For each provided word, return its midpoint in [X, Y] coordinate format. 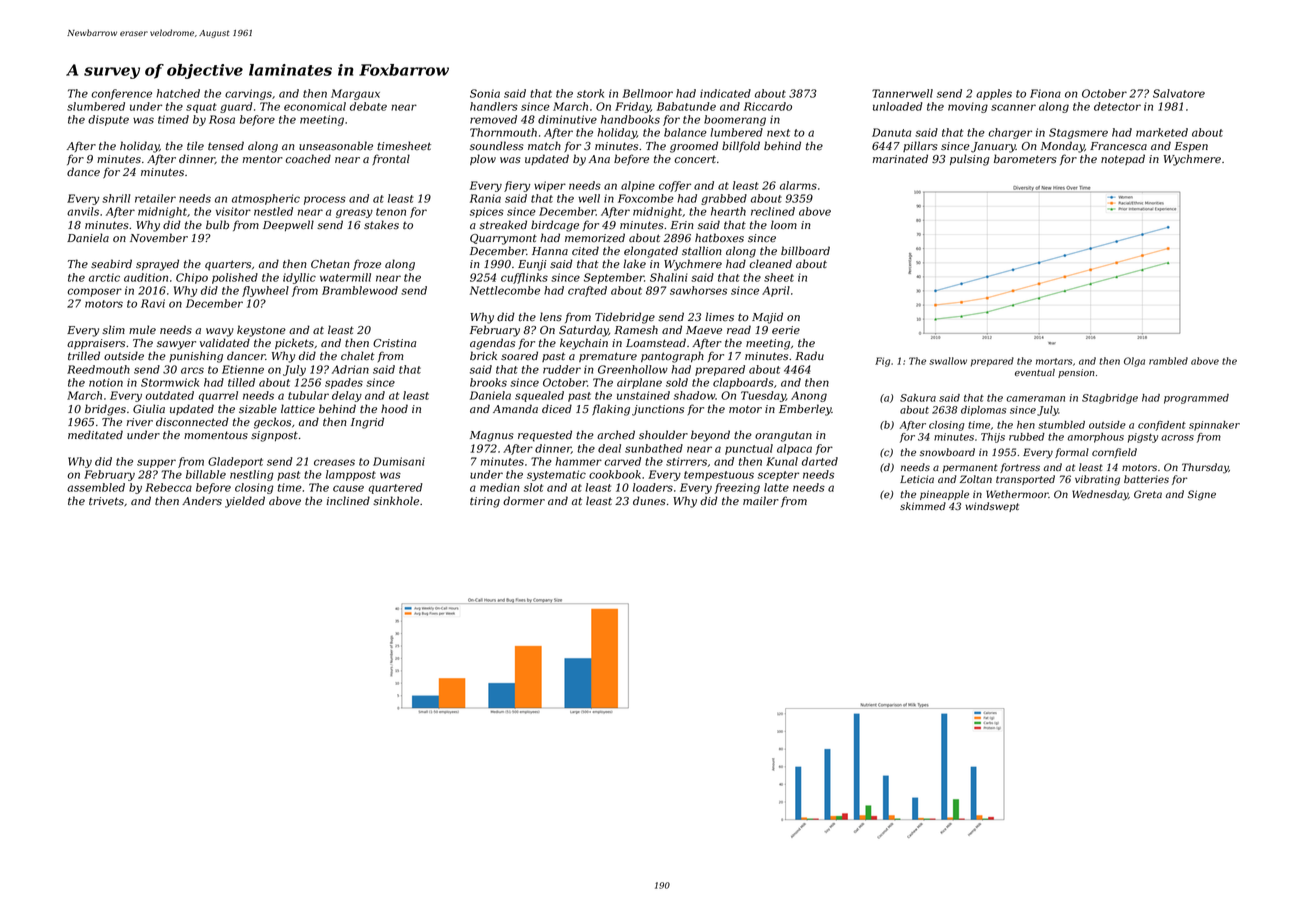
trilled [84, 355]
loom [784, 225]
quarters [228, 265]
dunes [649, 501]
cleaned [770, 264]
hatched [178, 93]
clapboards [743, 383]
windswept [992, 507]
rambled [1168, 361]
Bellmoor [647, 93]
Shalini [669, 277]
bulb [217, 225]
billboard [805, 251]
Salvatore [1179, 93]
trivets [106, 501]
